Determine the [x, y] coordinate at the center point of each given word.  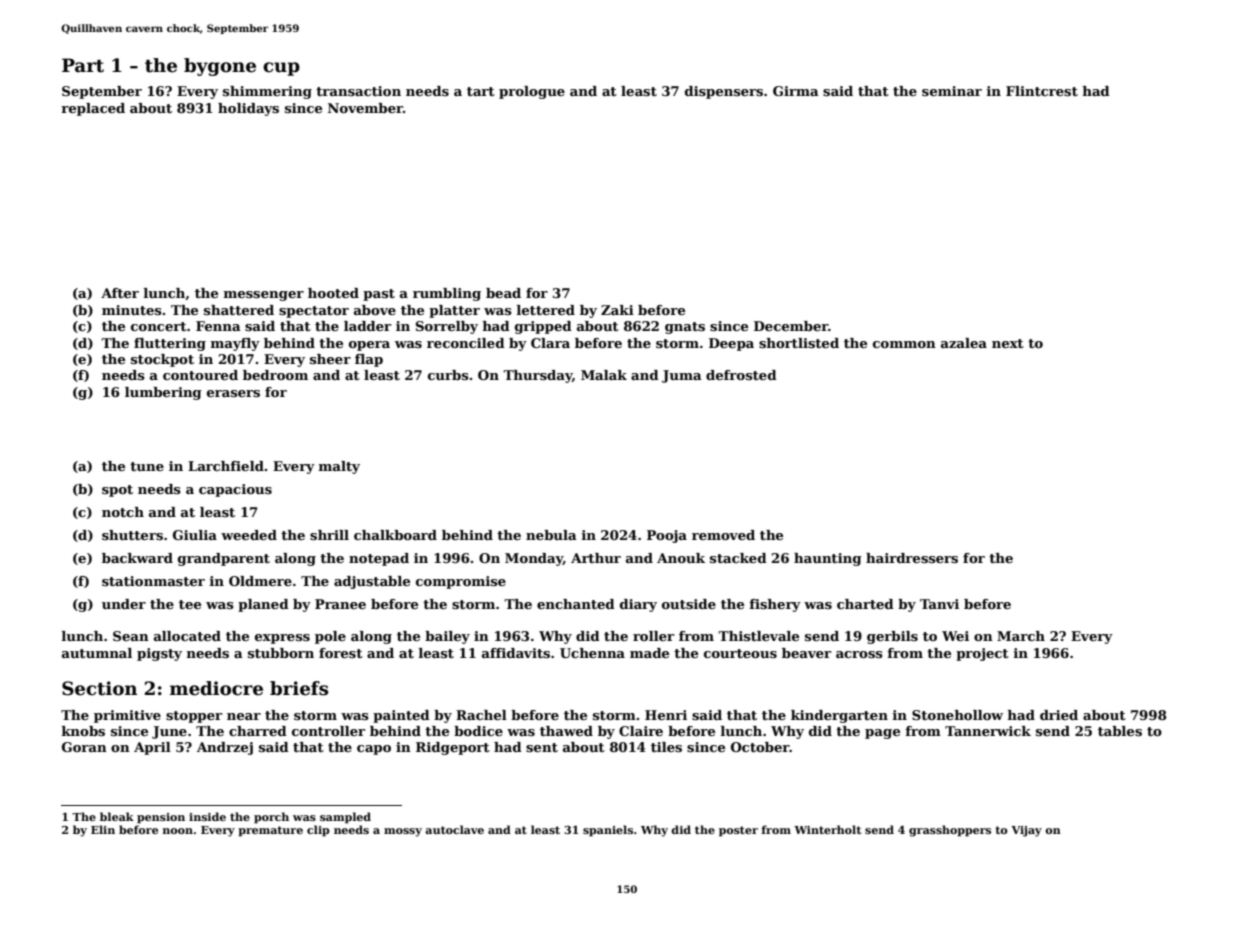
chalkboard [395, 535]
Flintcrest [1042, 91]
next [1008, 343]
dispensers [724, 92]
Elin [103, 829]
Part [83, 65]
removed [723, 535]
